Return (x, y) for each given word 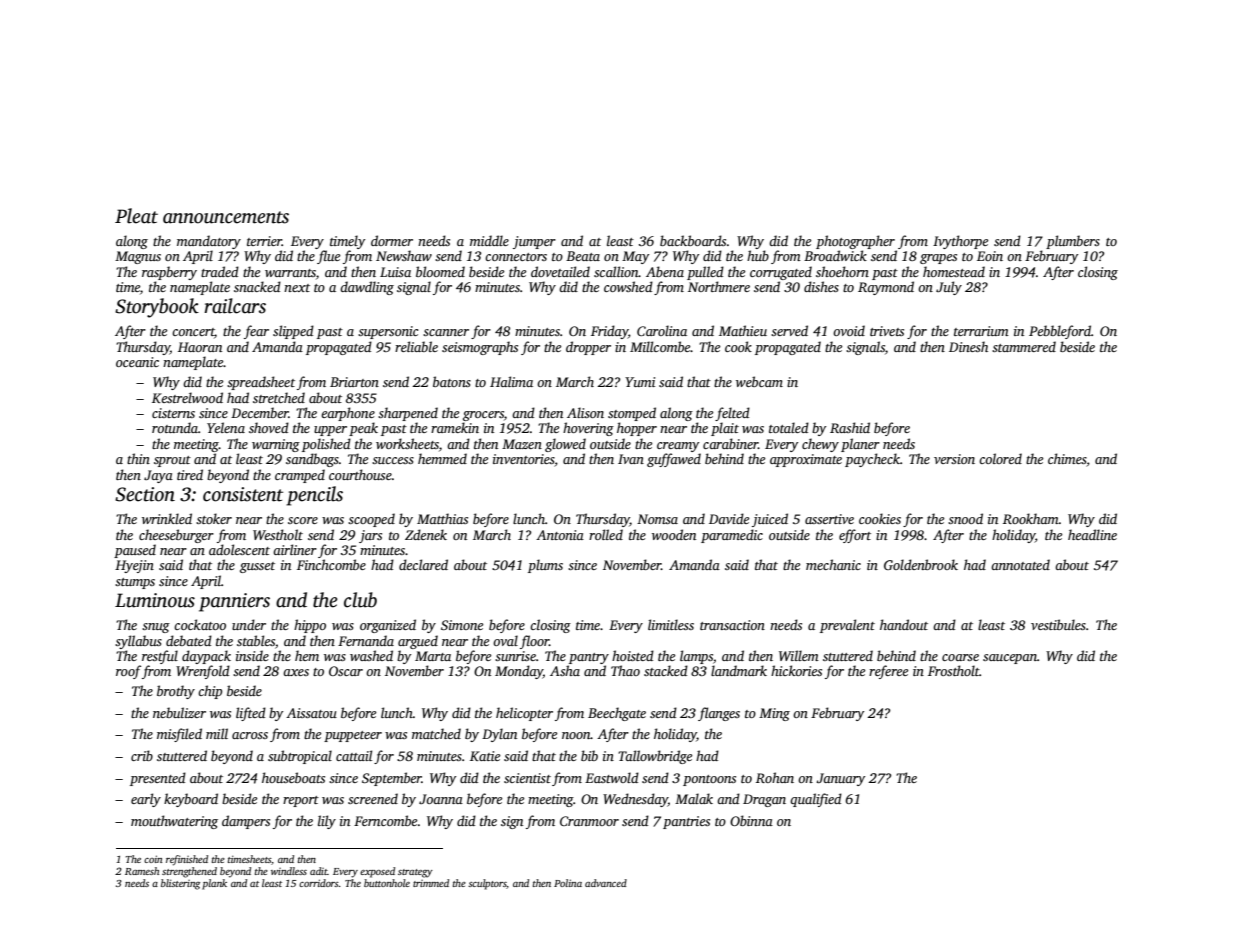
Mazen (522, 444)
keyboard (191, 800)
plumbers (1073, 242)
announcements (226, 217)
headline (1092, 534)
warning (276, 445)
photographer (855, 242)
